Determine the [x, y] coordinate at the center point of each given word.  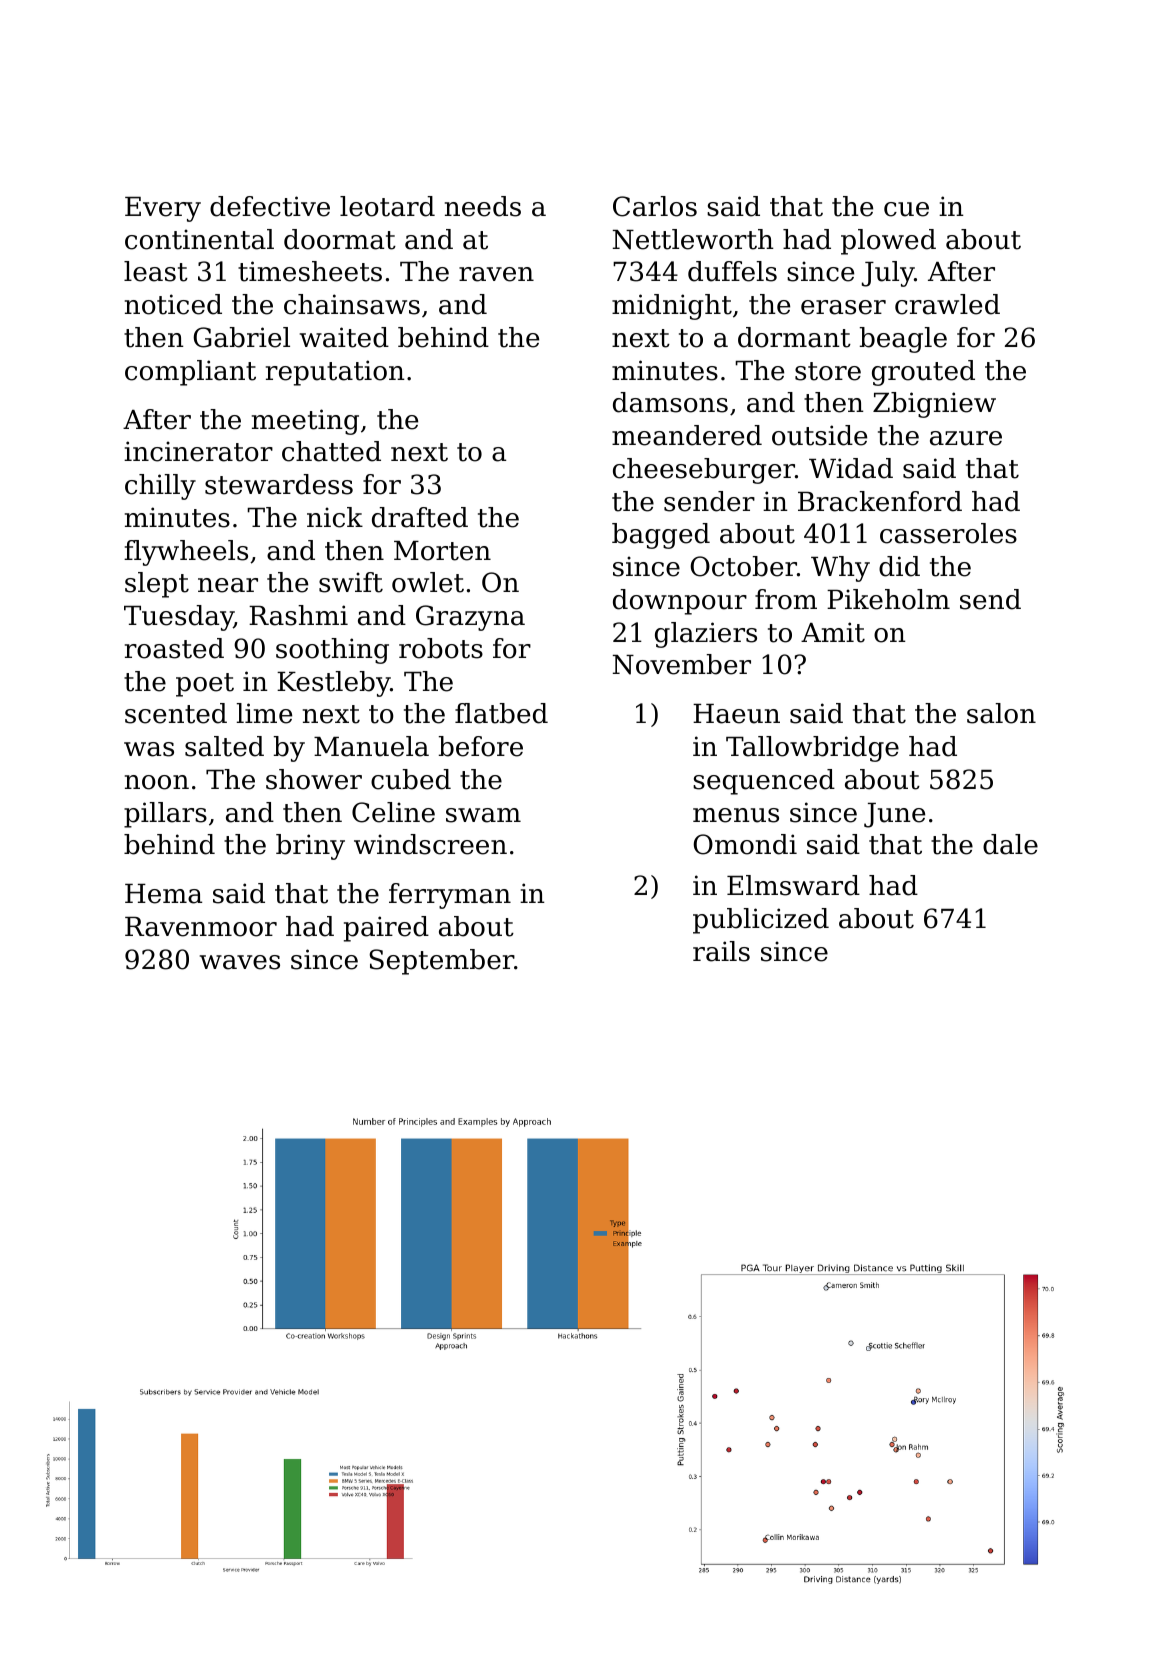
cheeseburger [704, 471]
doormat [340, 239]
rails [721, 951]
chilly [160, 487]
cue [906, 209]
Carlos [655, 206]
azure [966, 438]
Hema [163, 894]
